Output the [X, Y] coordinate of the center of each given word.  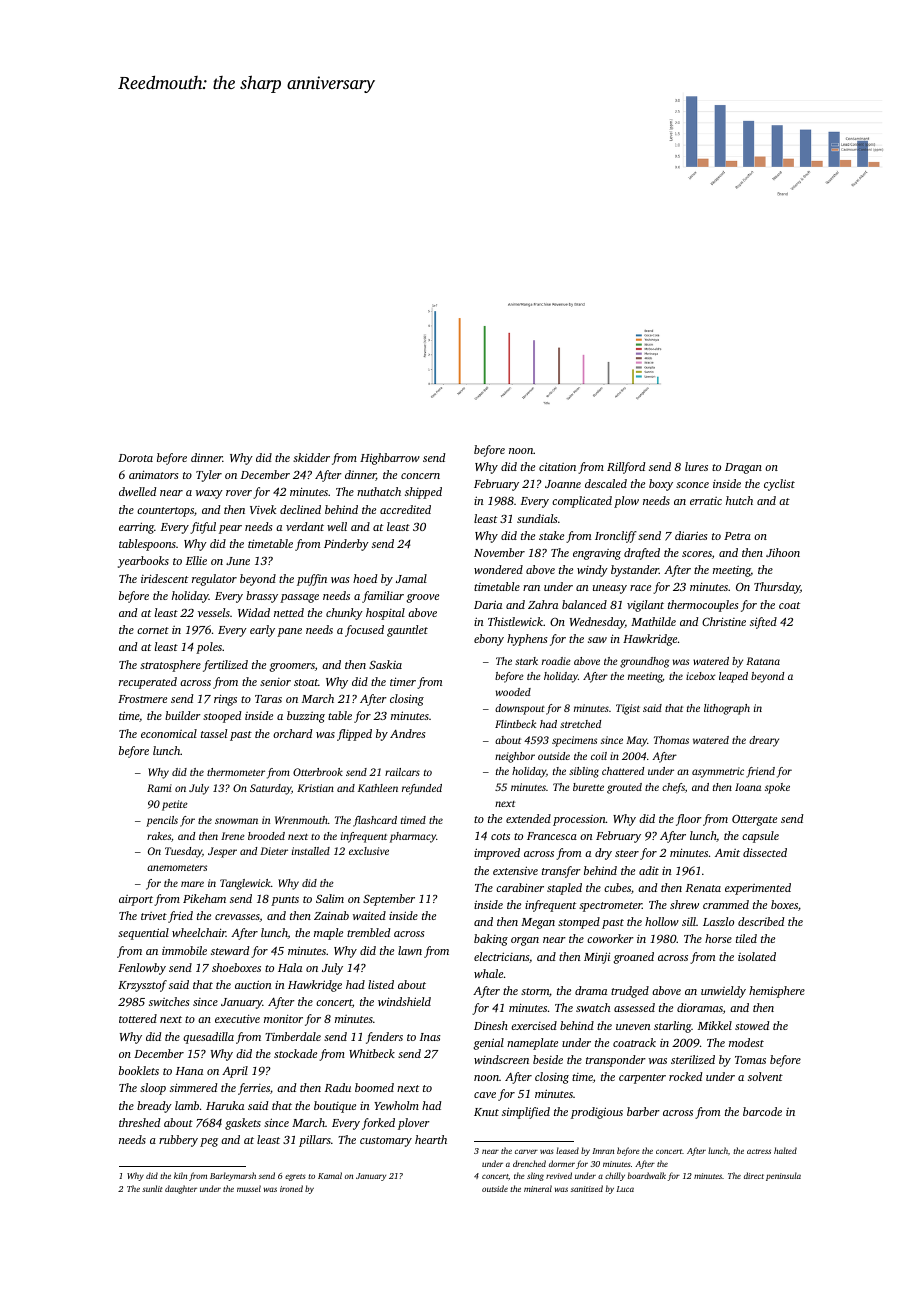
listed [381, 984]
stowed [752, 1025]
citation [557, 466]
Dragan [743, 468]
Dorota [135, 458]
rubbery [178, 1141]
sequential [143, 934]
